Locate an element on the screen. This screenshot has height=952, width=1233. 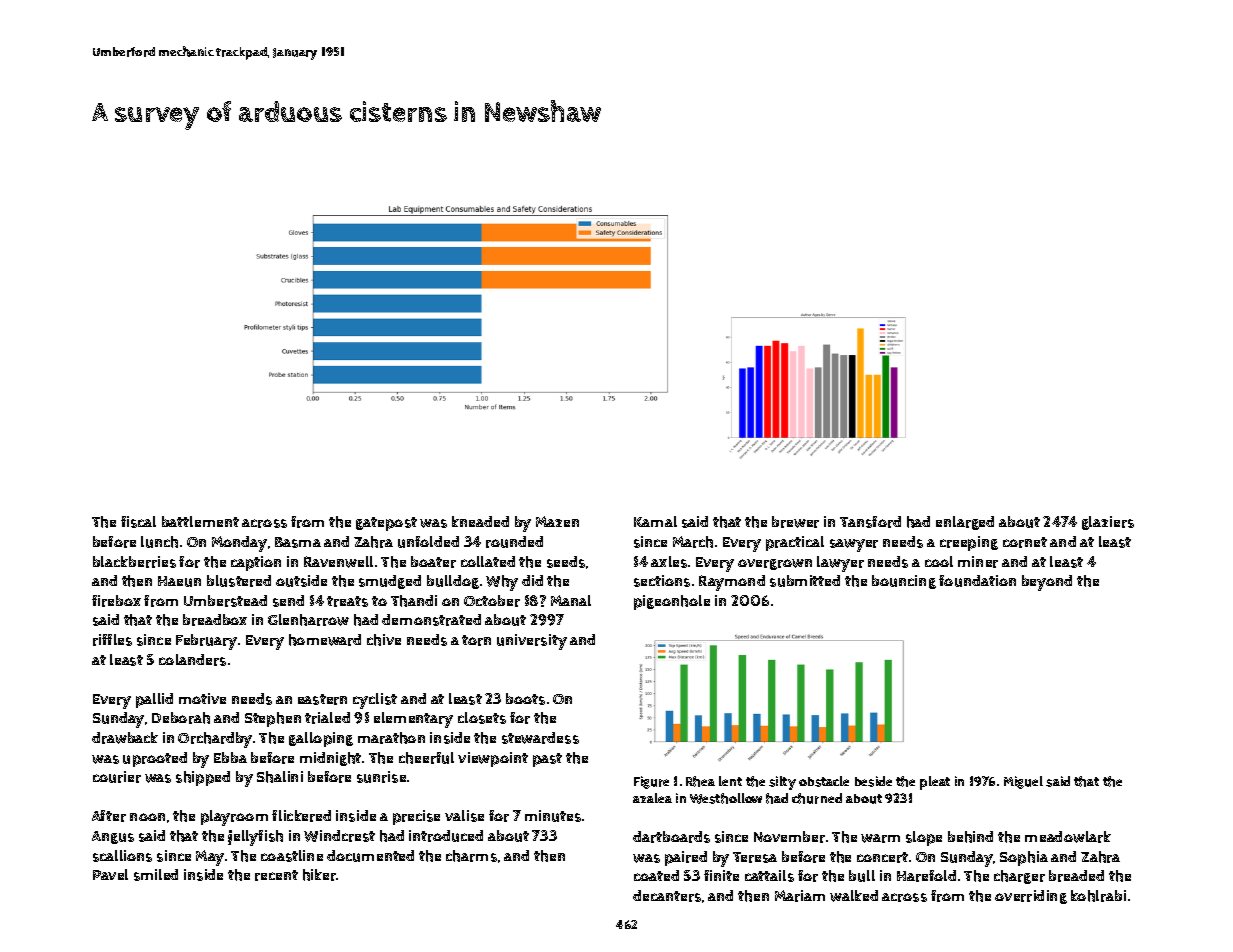
smiled is located at coordinates (156, 875).
